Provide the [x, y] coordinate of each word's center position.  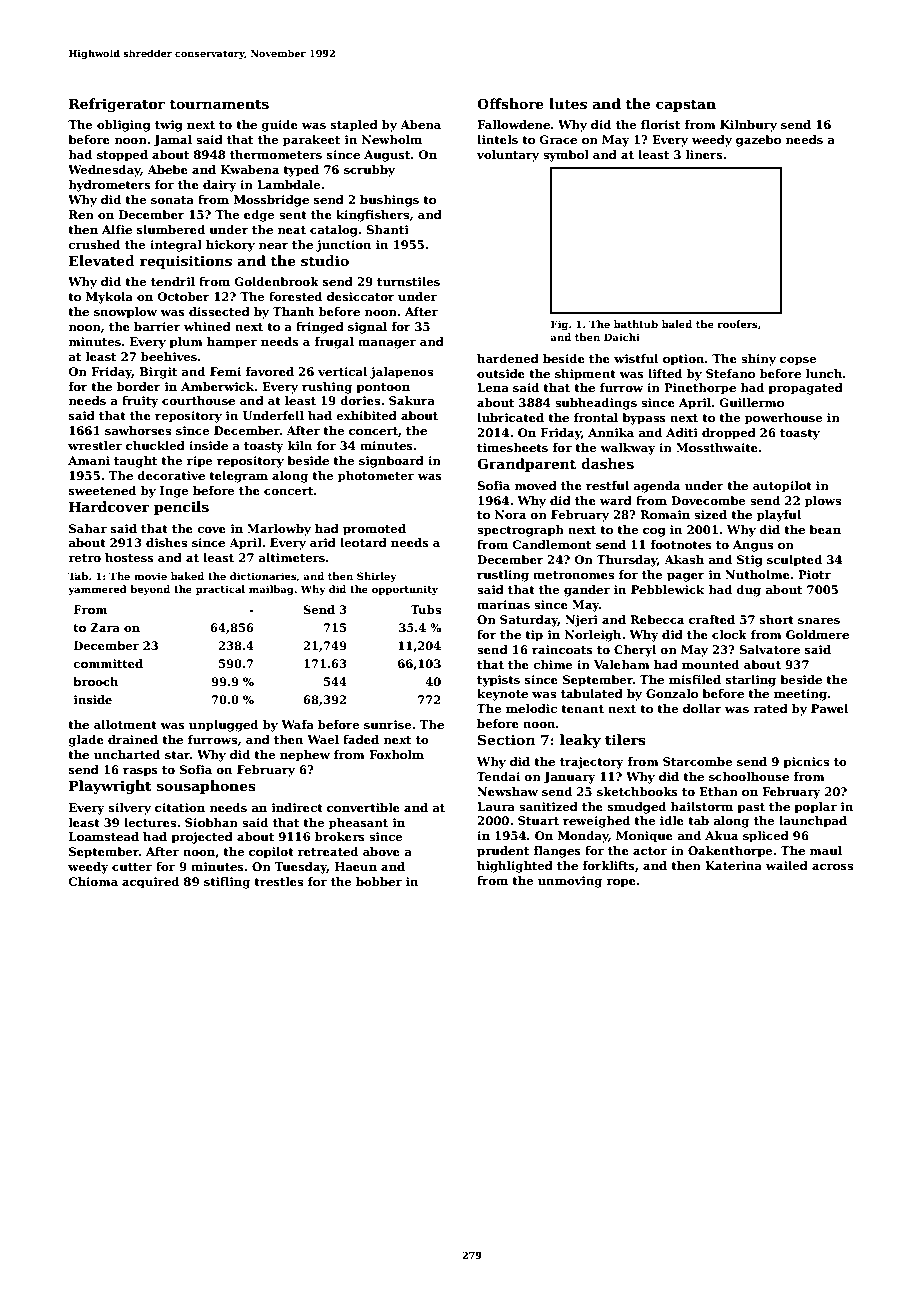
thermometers [276, 154]
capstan [686, 105]
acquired [150, 883]
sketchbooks [637, 791]
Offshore [510, 103]
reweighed [596, 822]
